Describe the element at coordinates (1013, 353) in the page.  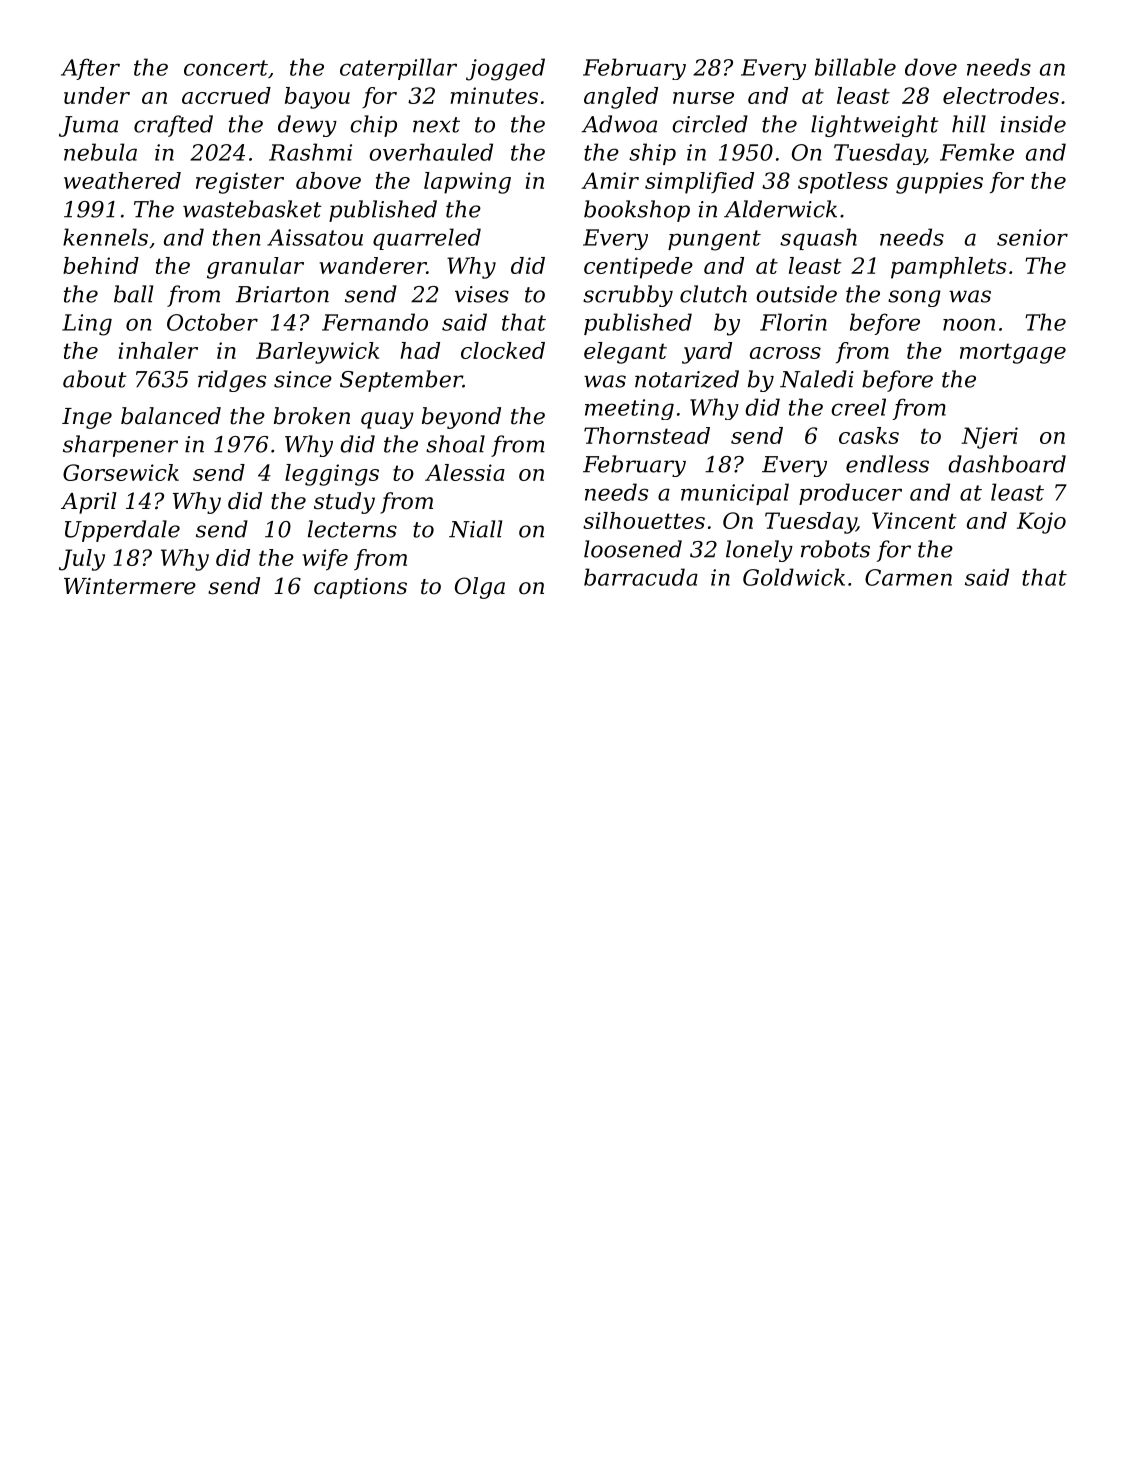
I see `mortgage` at that location.
